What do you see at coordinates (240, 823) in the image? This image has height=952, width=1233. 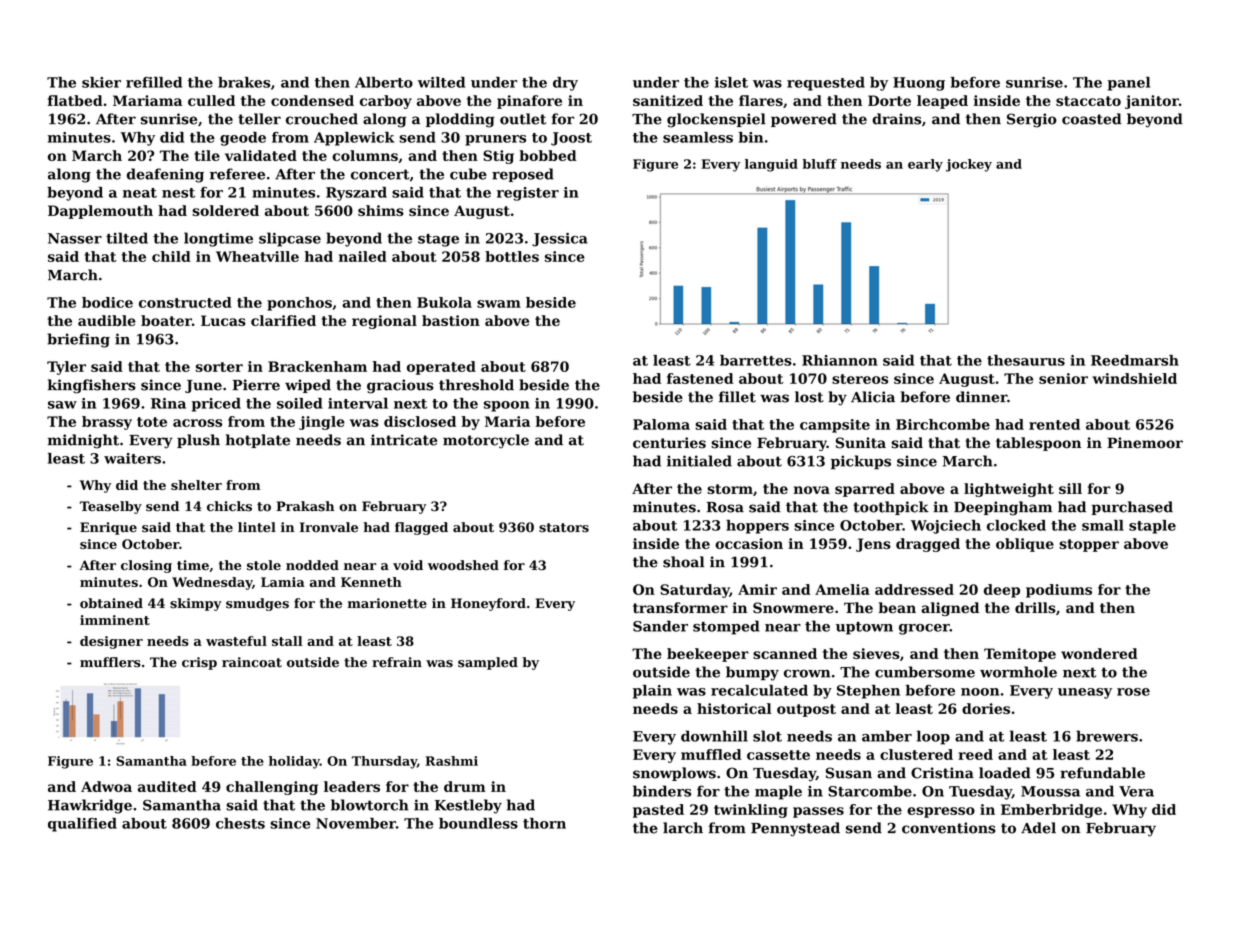 I see `chests` at bounding box center [240, 823].
